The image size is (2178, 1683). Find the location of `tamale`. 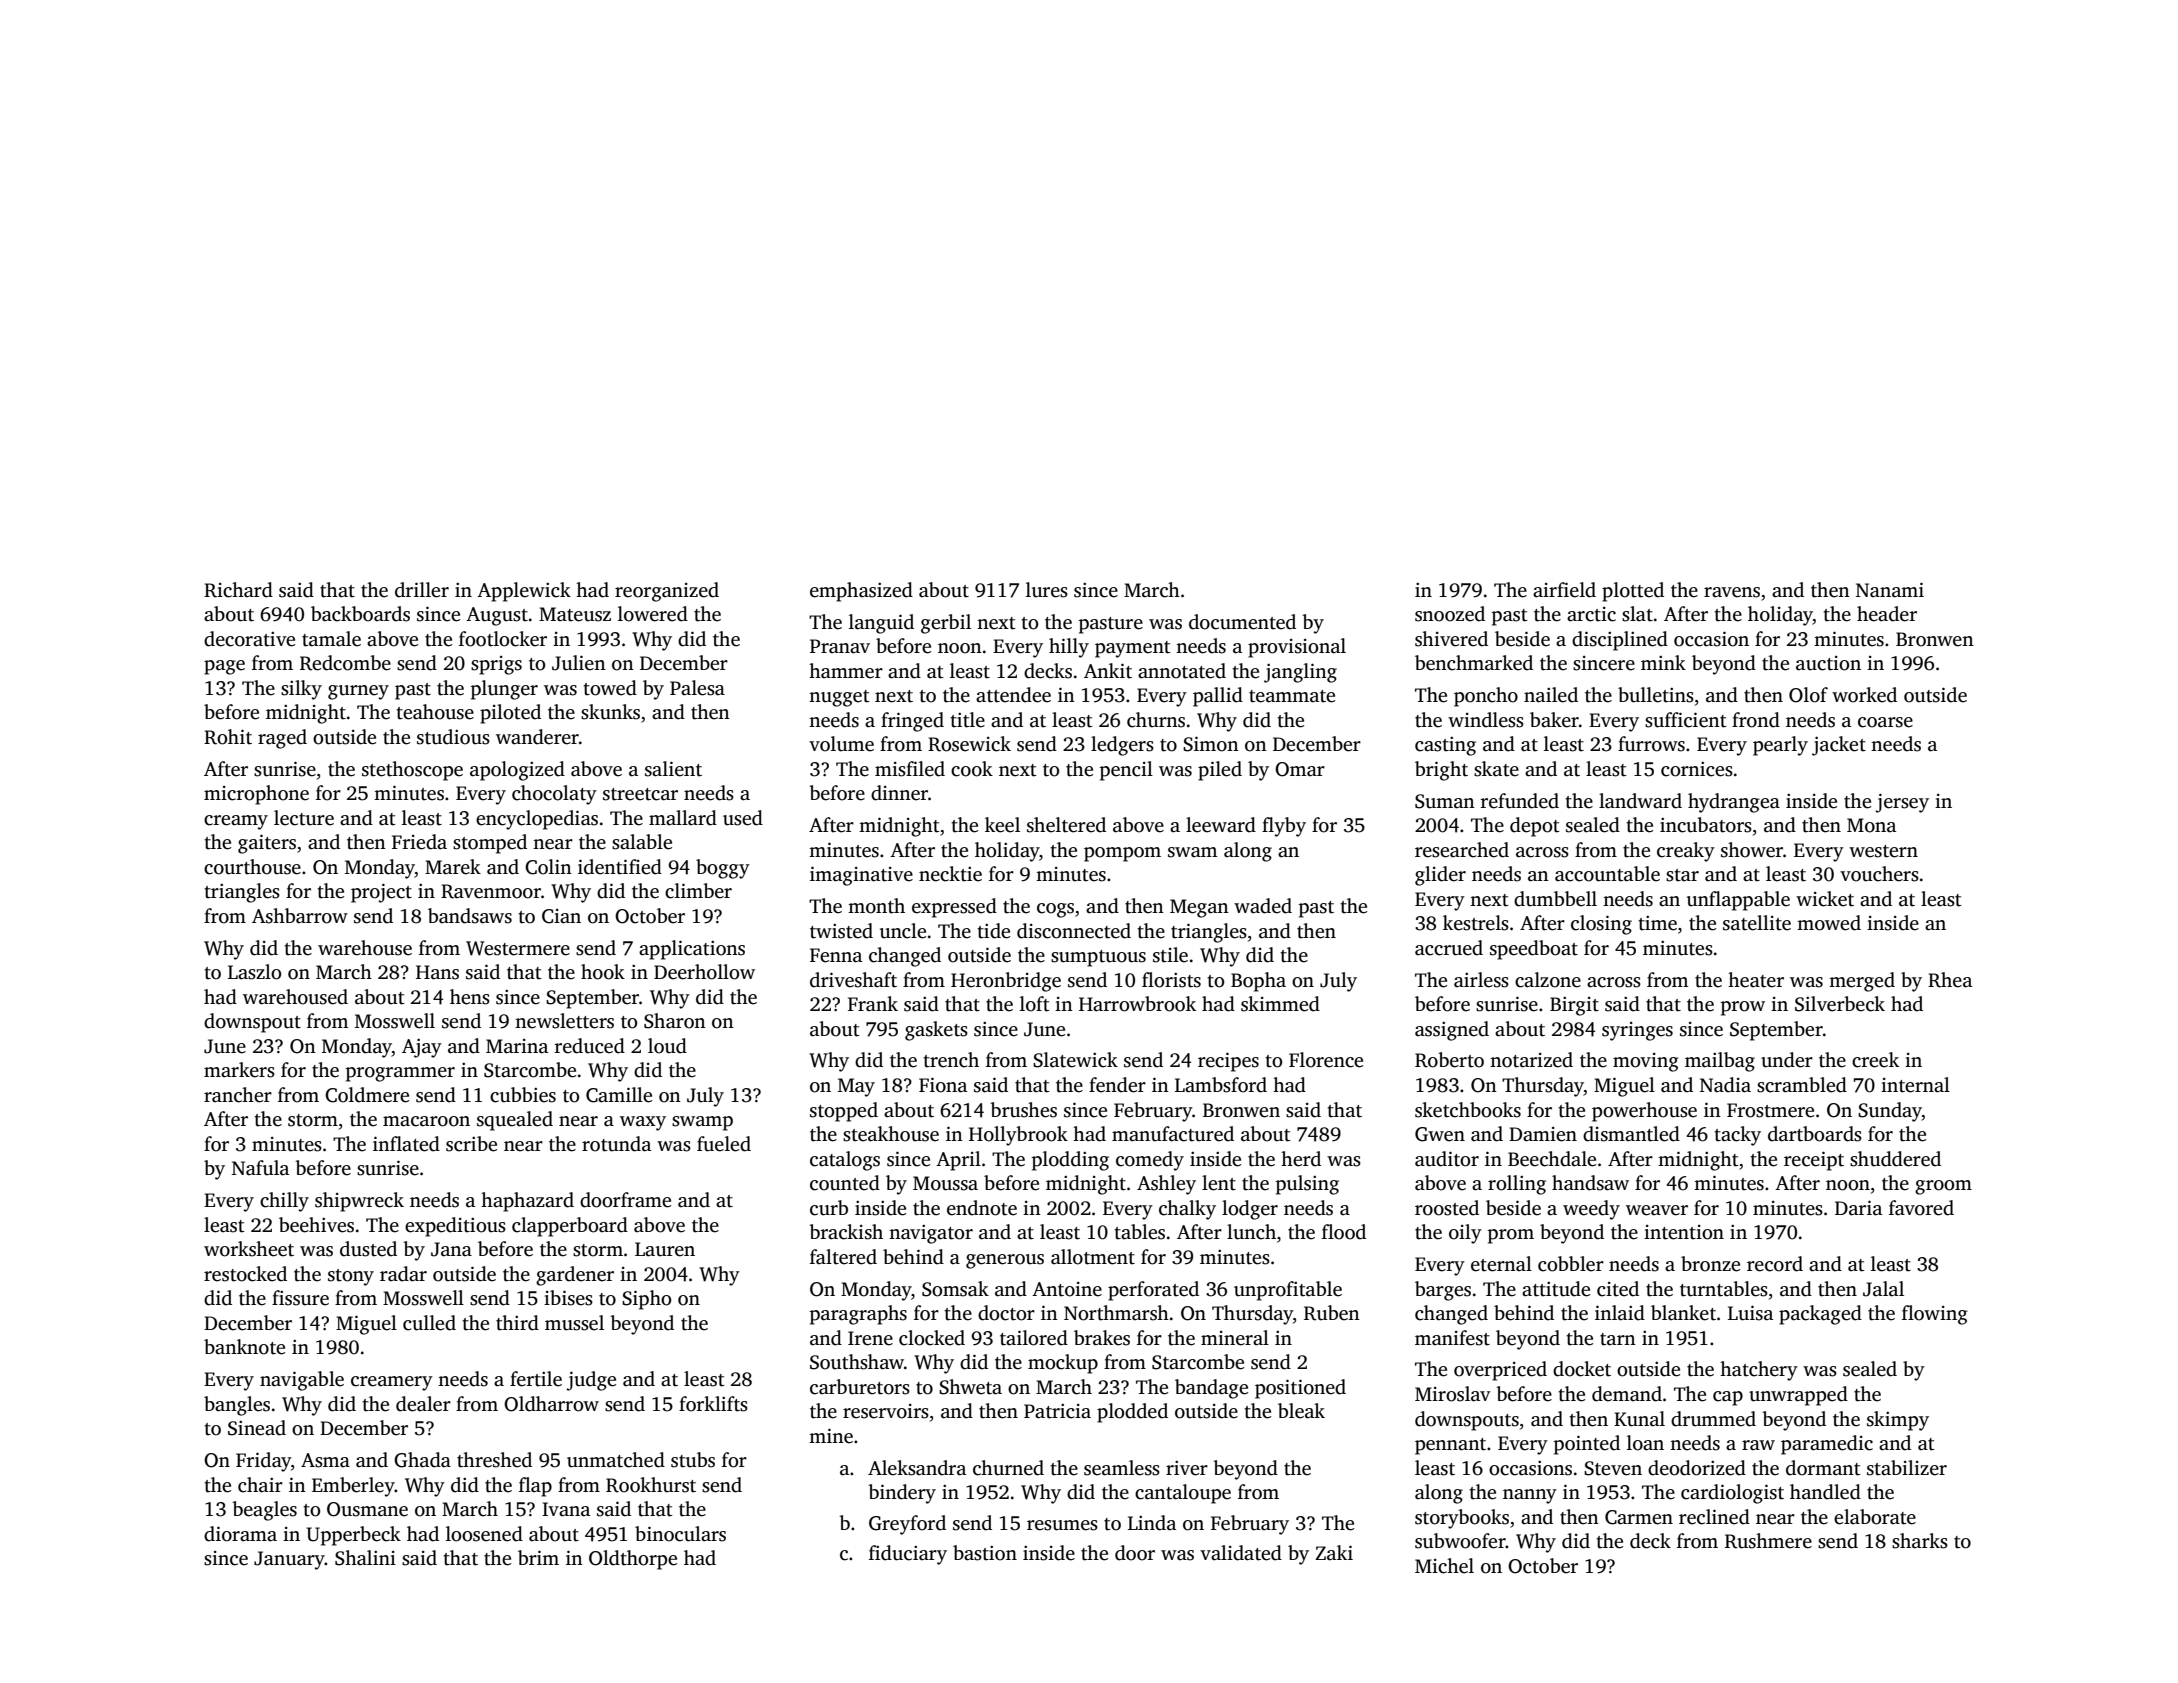

tamale is located at coordinates (331, 639).
